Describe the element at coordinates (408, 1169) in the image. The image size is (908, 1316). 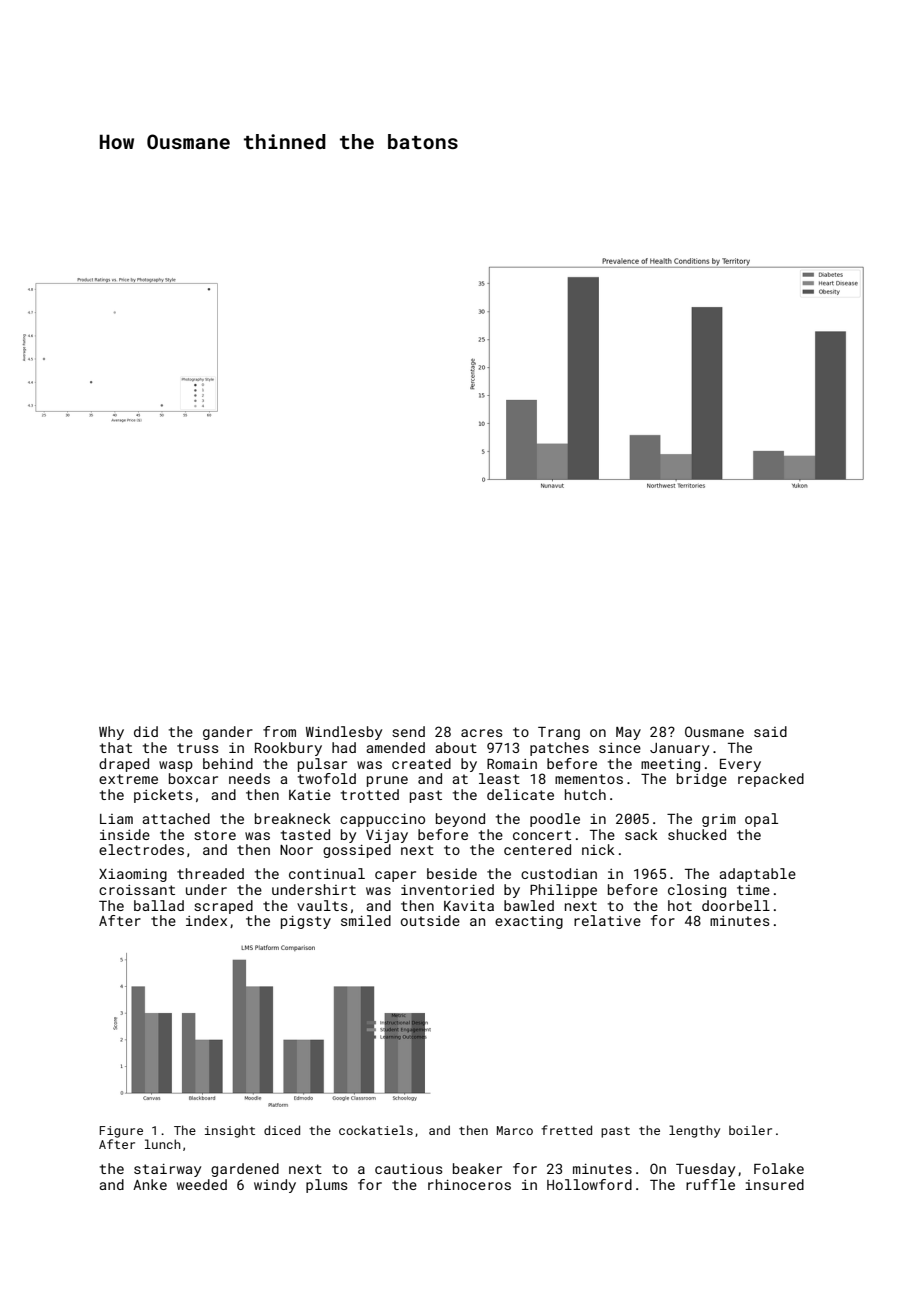
I see `cautious` at that location.
